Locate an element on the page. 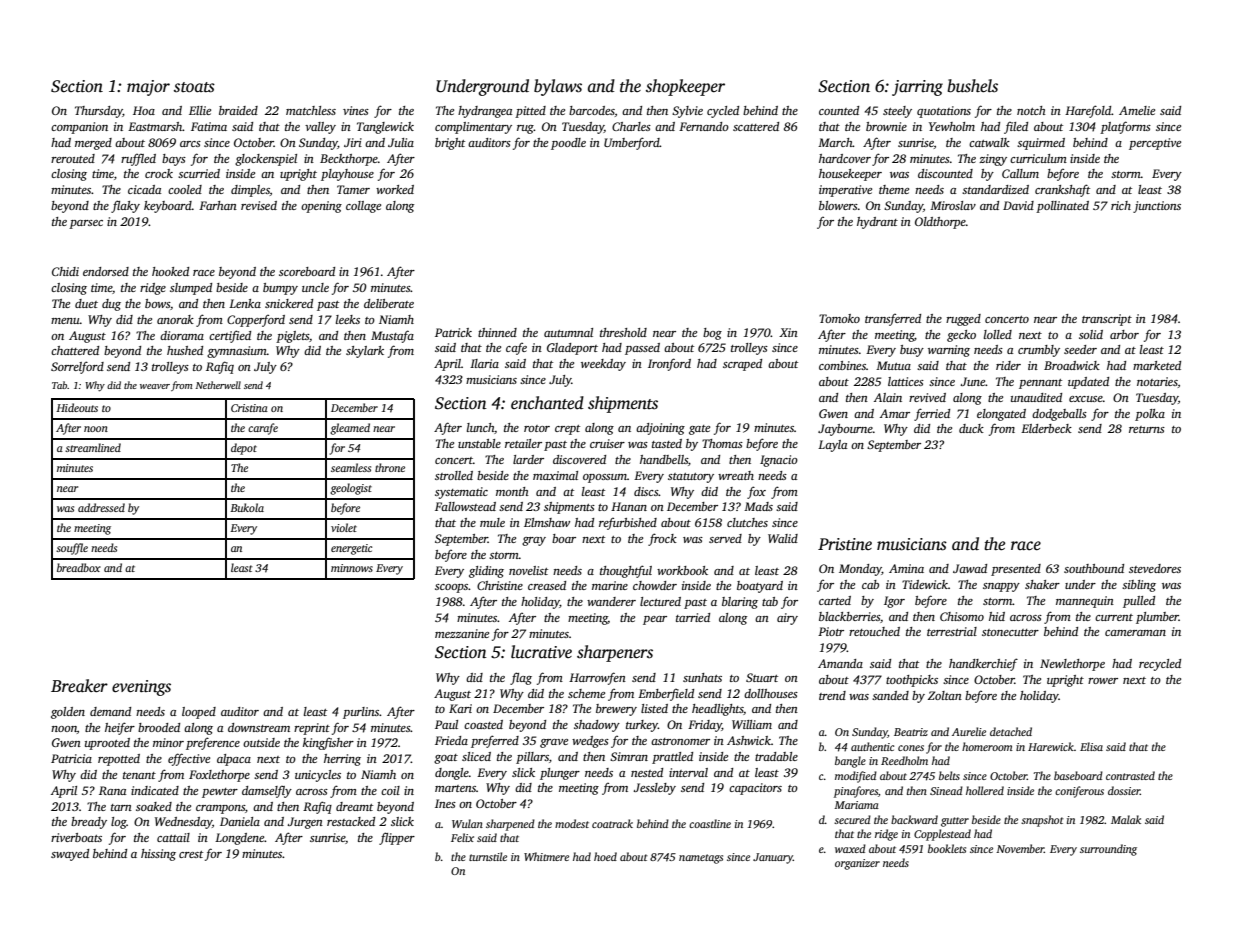 The width and height of the image is (1233, 952). Ashwick is located at coordinates (749, 740).
